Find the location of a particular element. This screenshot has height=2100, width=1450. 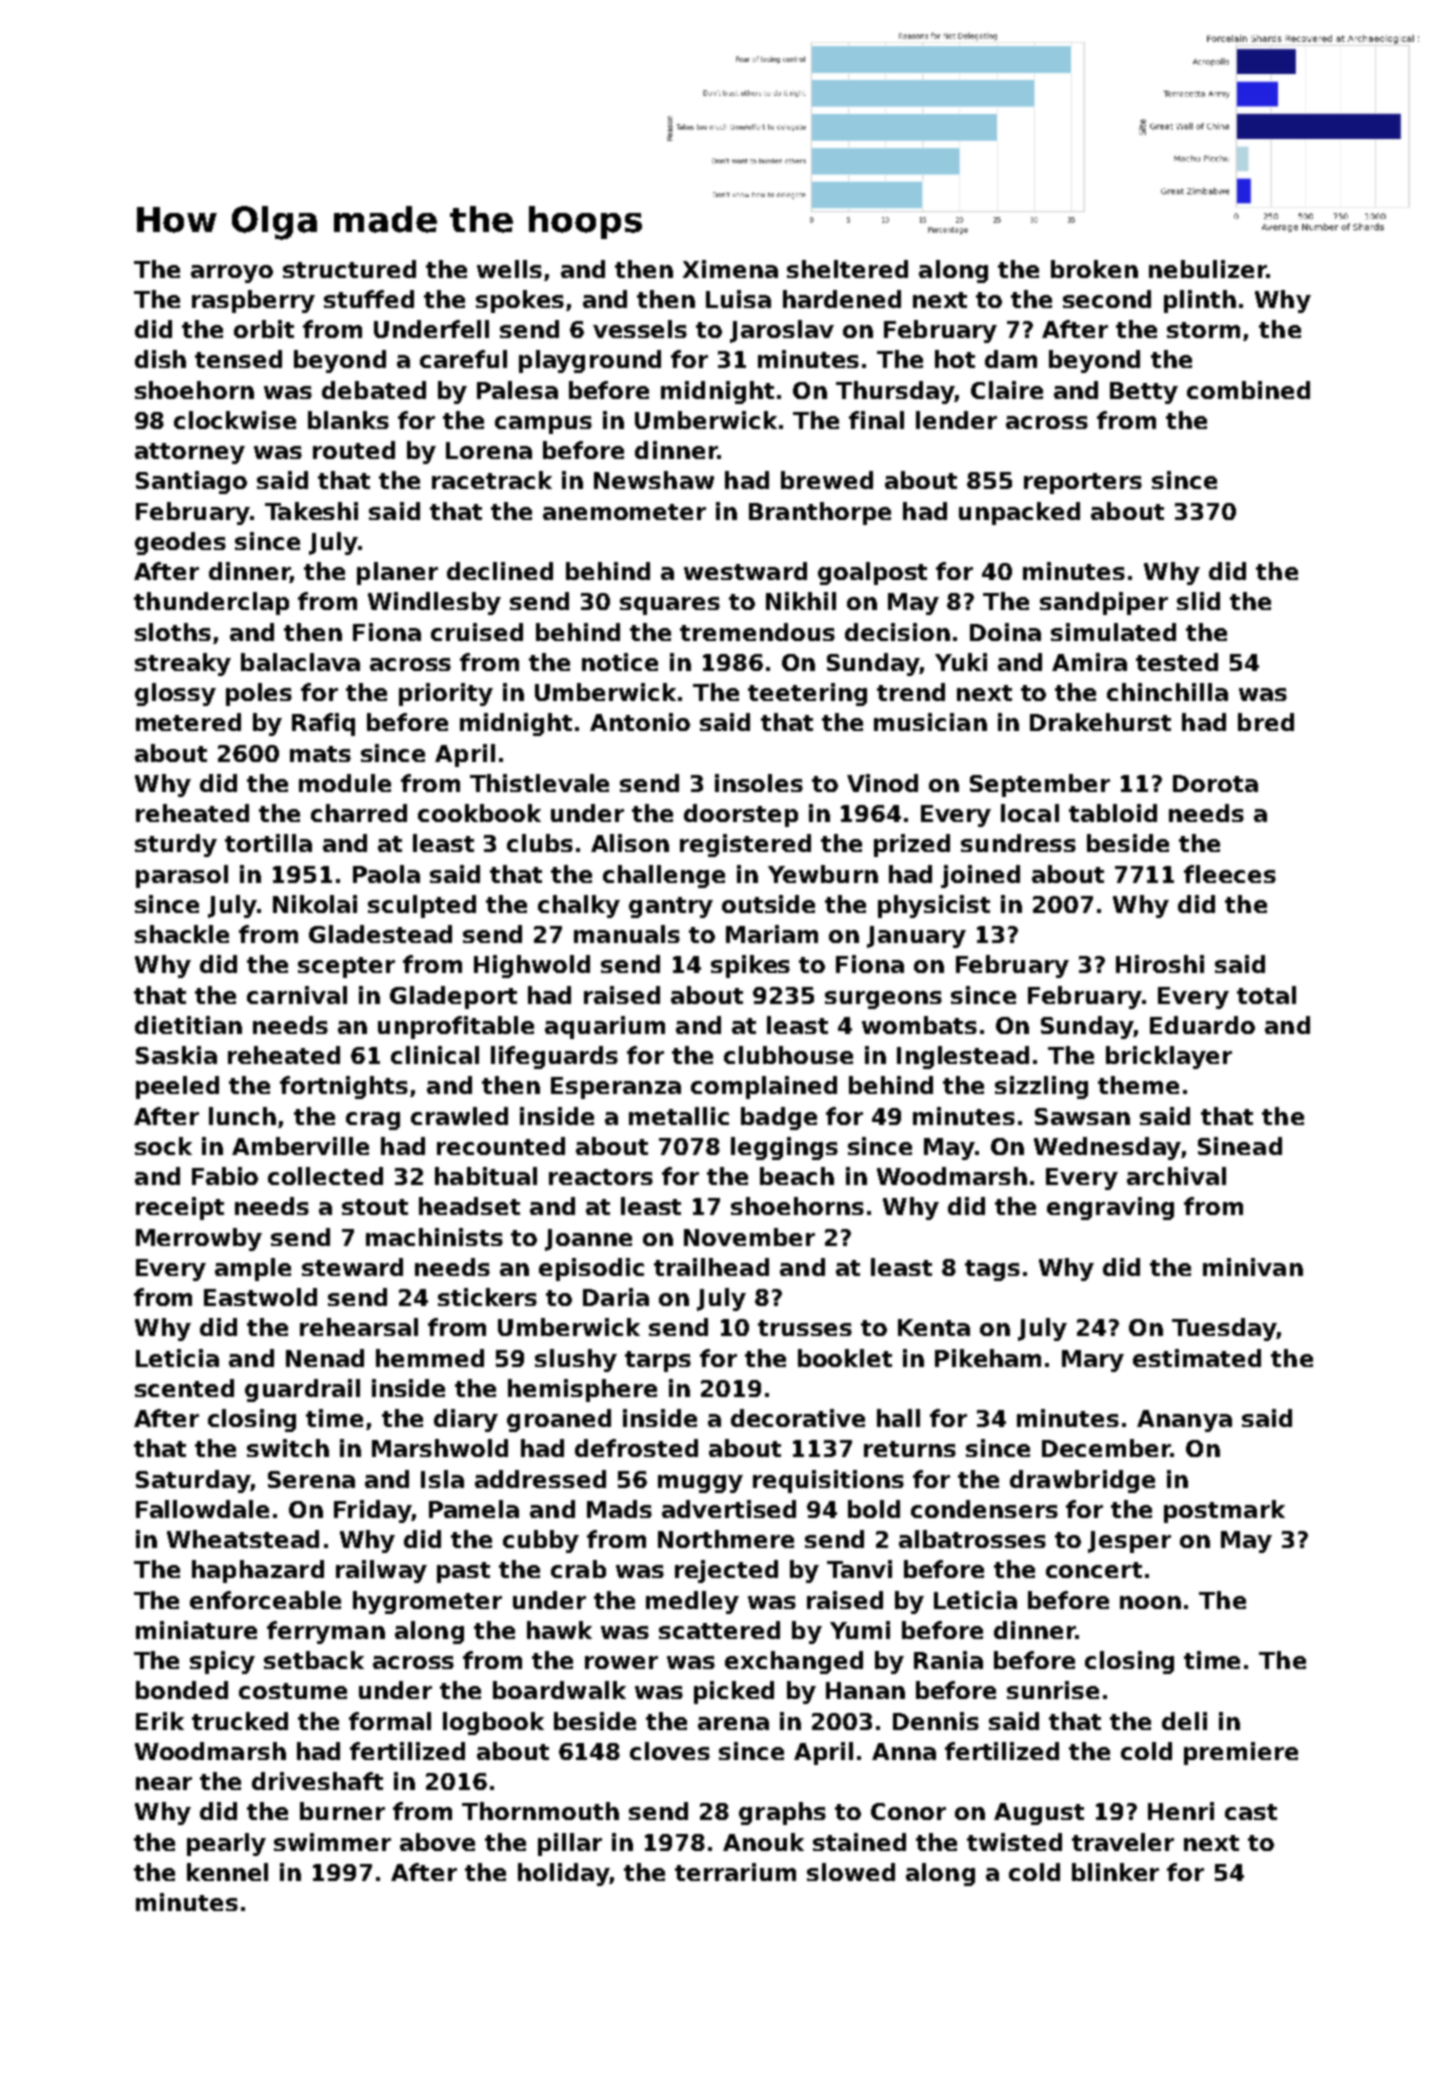

joined is located at coordinates (980, 876).
